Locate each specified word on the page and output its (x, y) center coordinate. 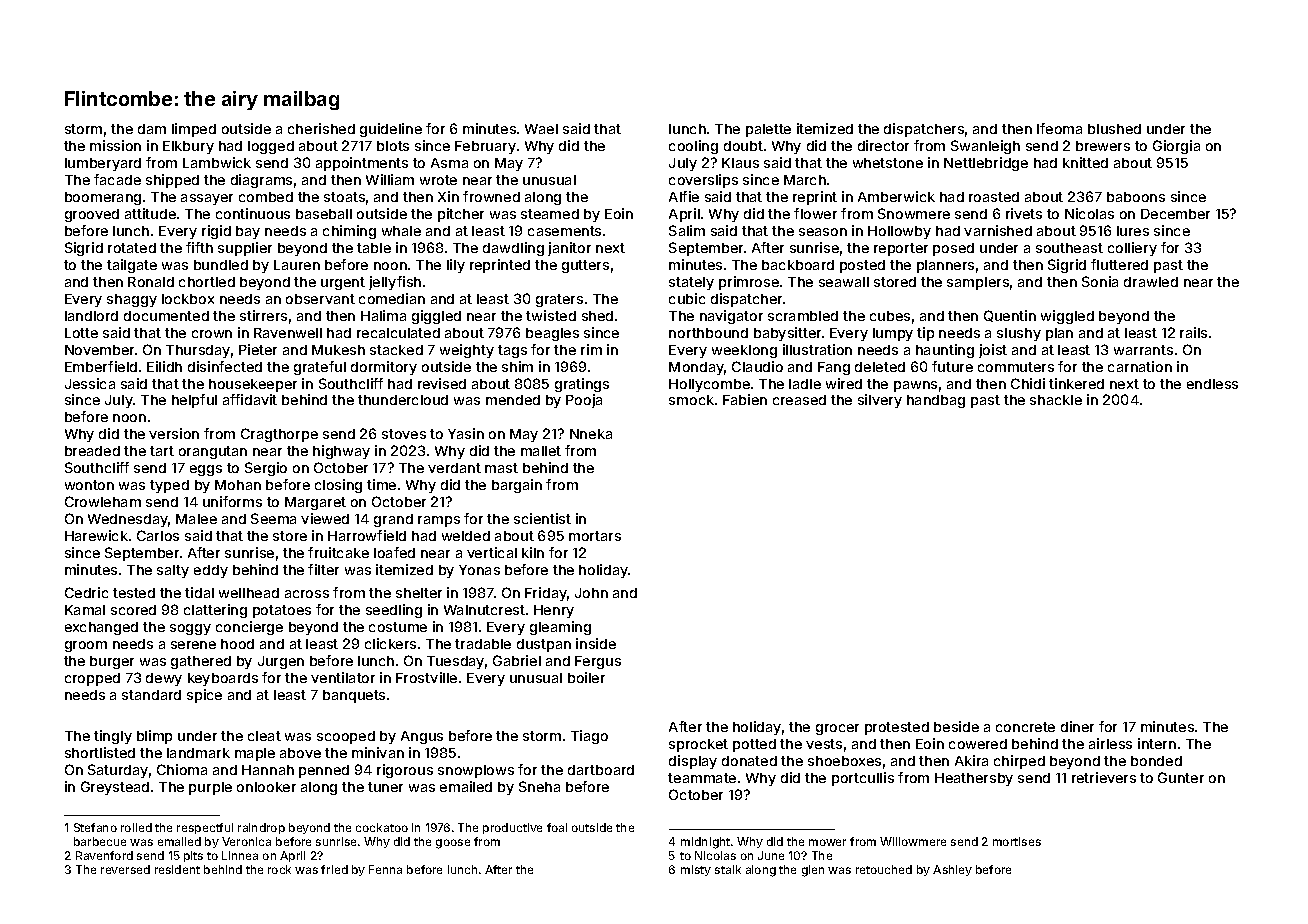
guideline (391, 130)
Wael (541, 129)
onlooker (266, 787)
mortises (1017, 841)
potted (754, 745)
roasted (994, 197)
